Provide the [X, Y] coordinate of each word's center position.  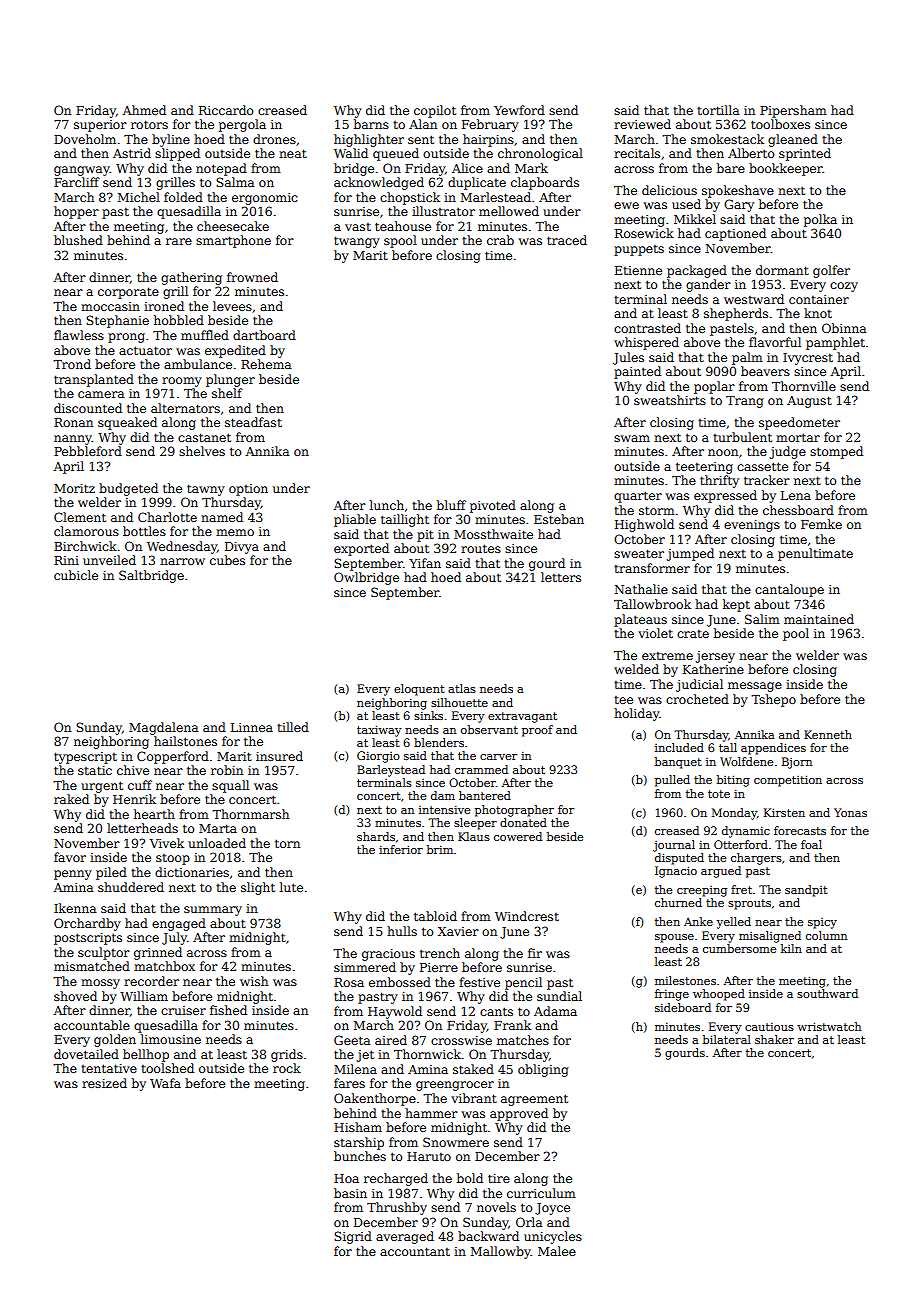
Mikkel [695, 219]
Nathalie [641, 589]
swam [632, 438]
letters [561, 577]
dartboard [264, 335]
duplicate [477, 183]
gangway [82, 171]
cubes [227, 560]
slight [258, 888]
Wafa [165, 1083]
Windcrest [527, 916]
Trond [72, 364]
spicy [822, 923]
